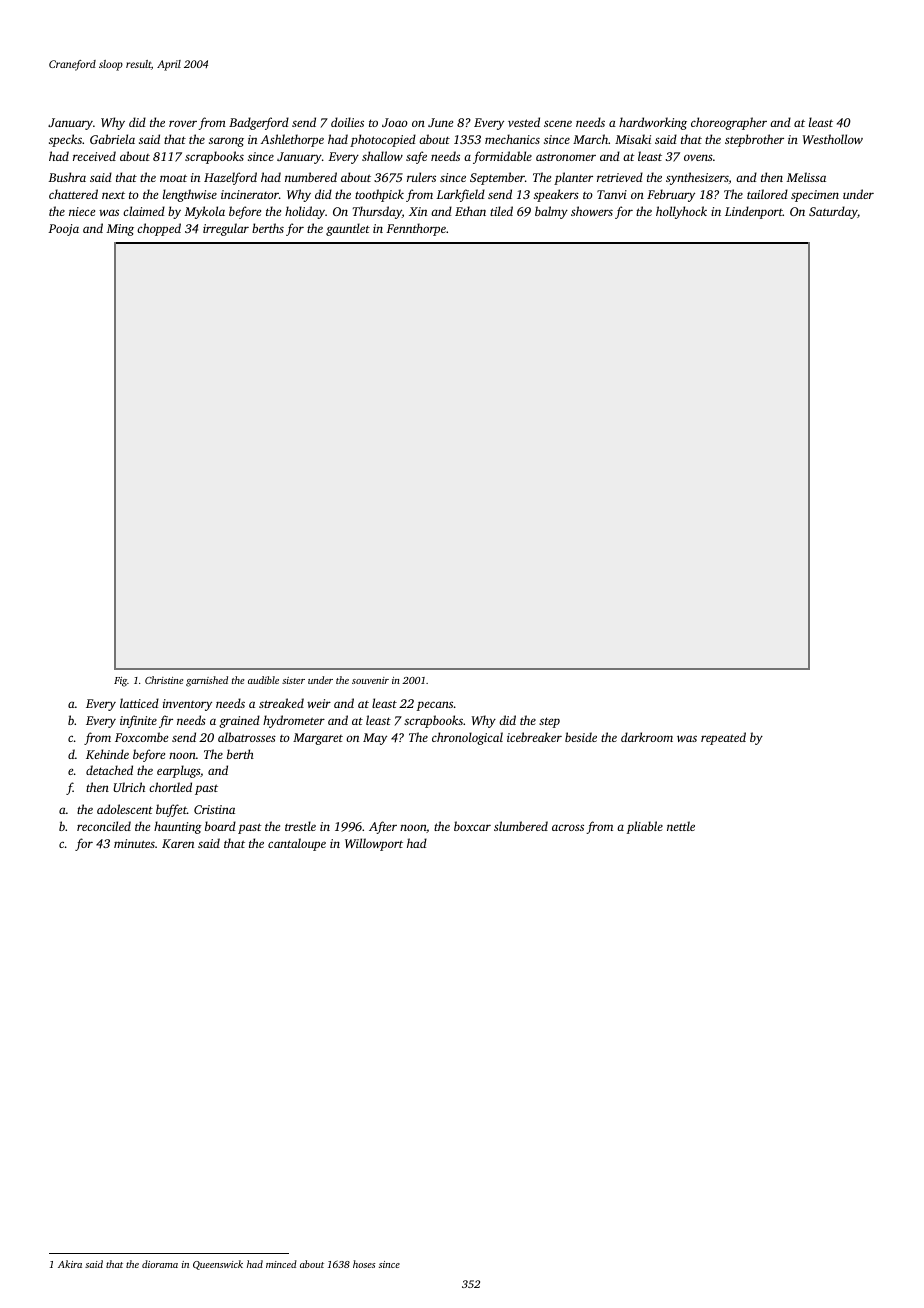 Image resolution: width=924 pixels, height=1308 pixels. What do you see at coordinates (833, 212) in the document?
I see `Saturday` at bounding box center [833, 212].
